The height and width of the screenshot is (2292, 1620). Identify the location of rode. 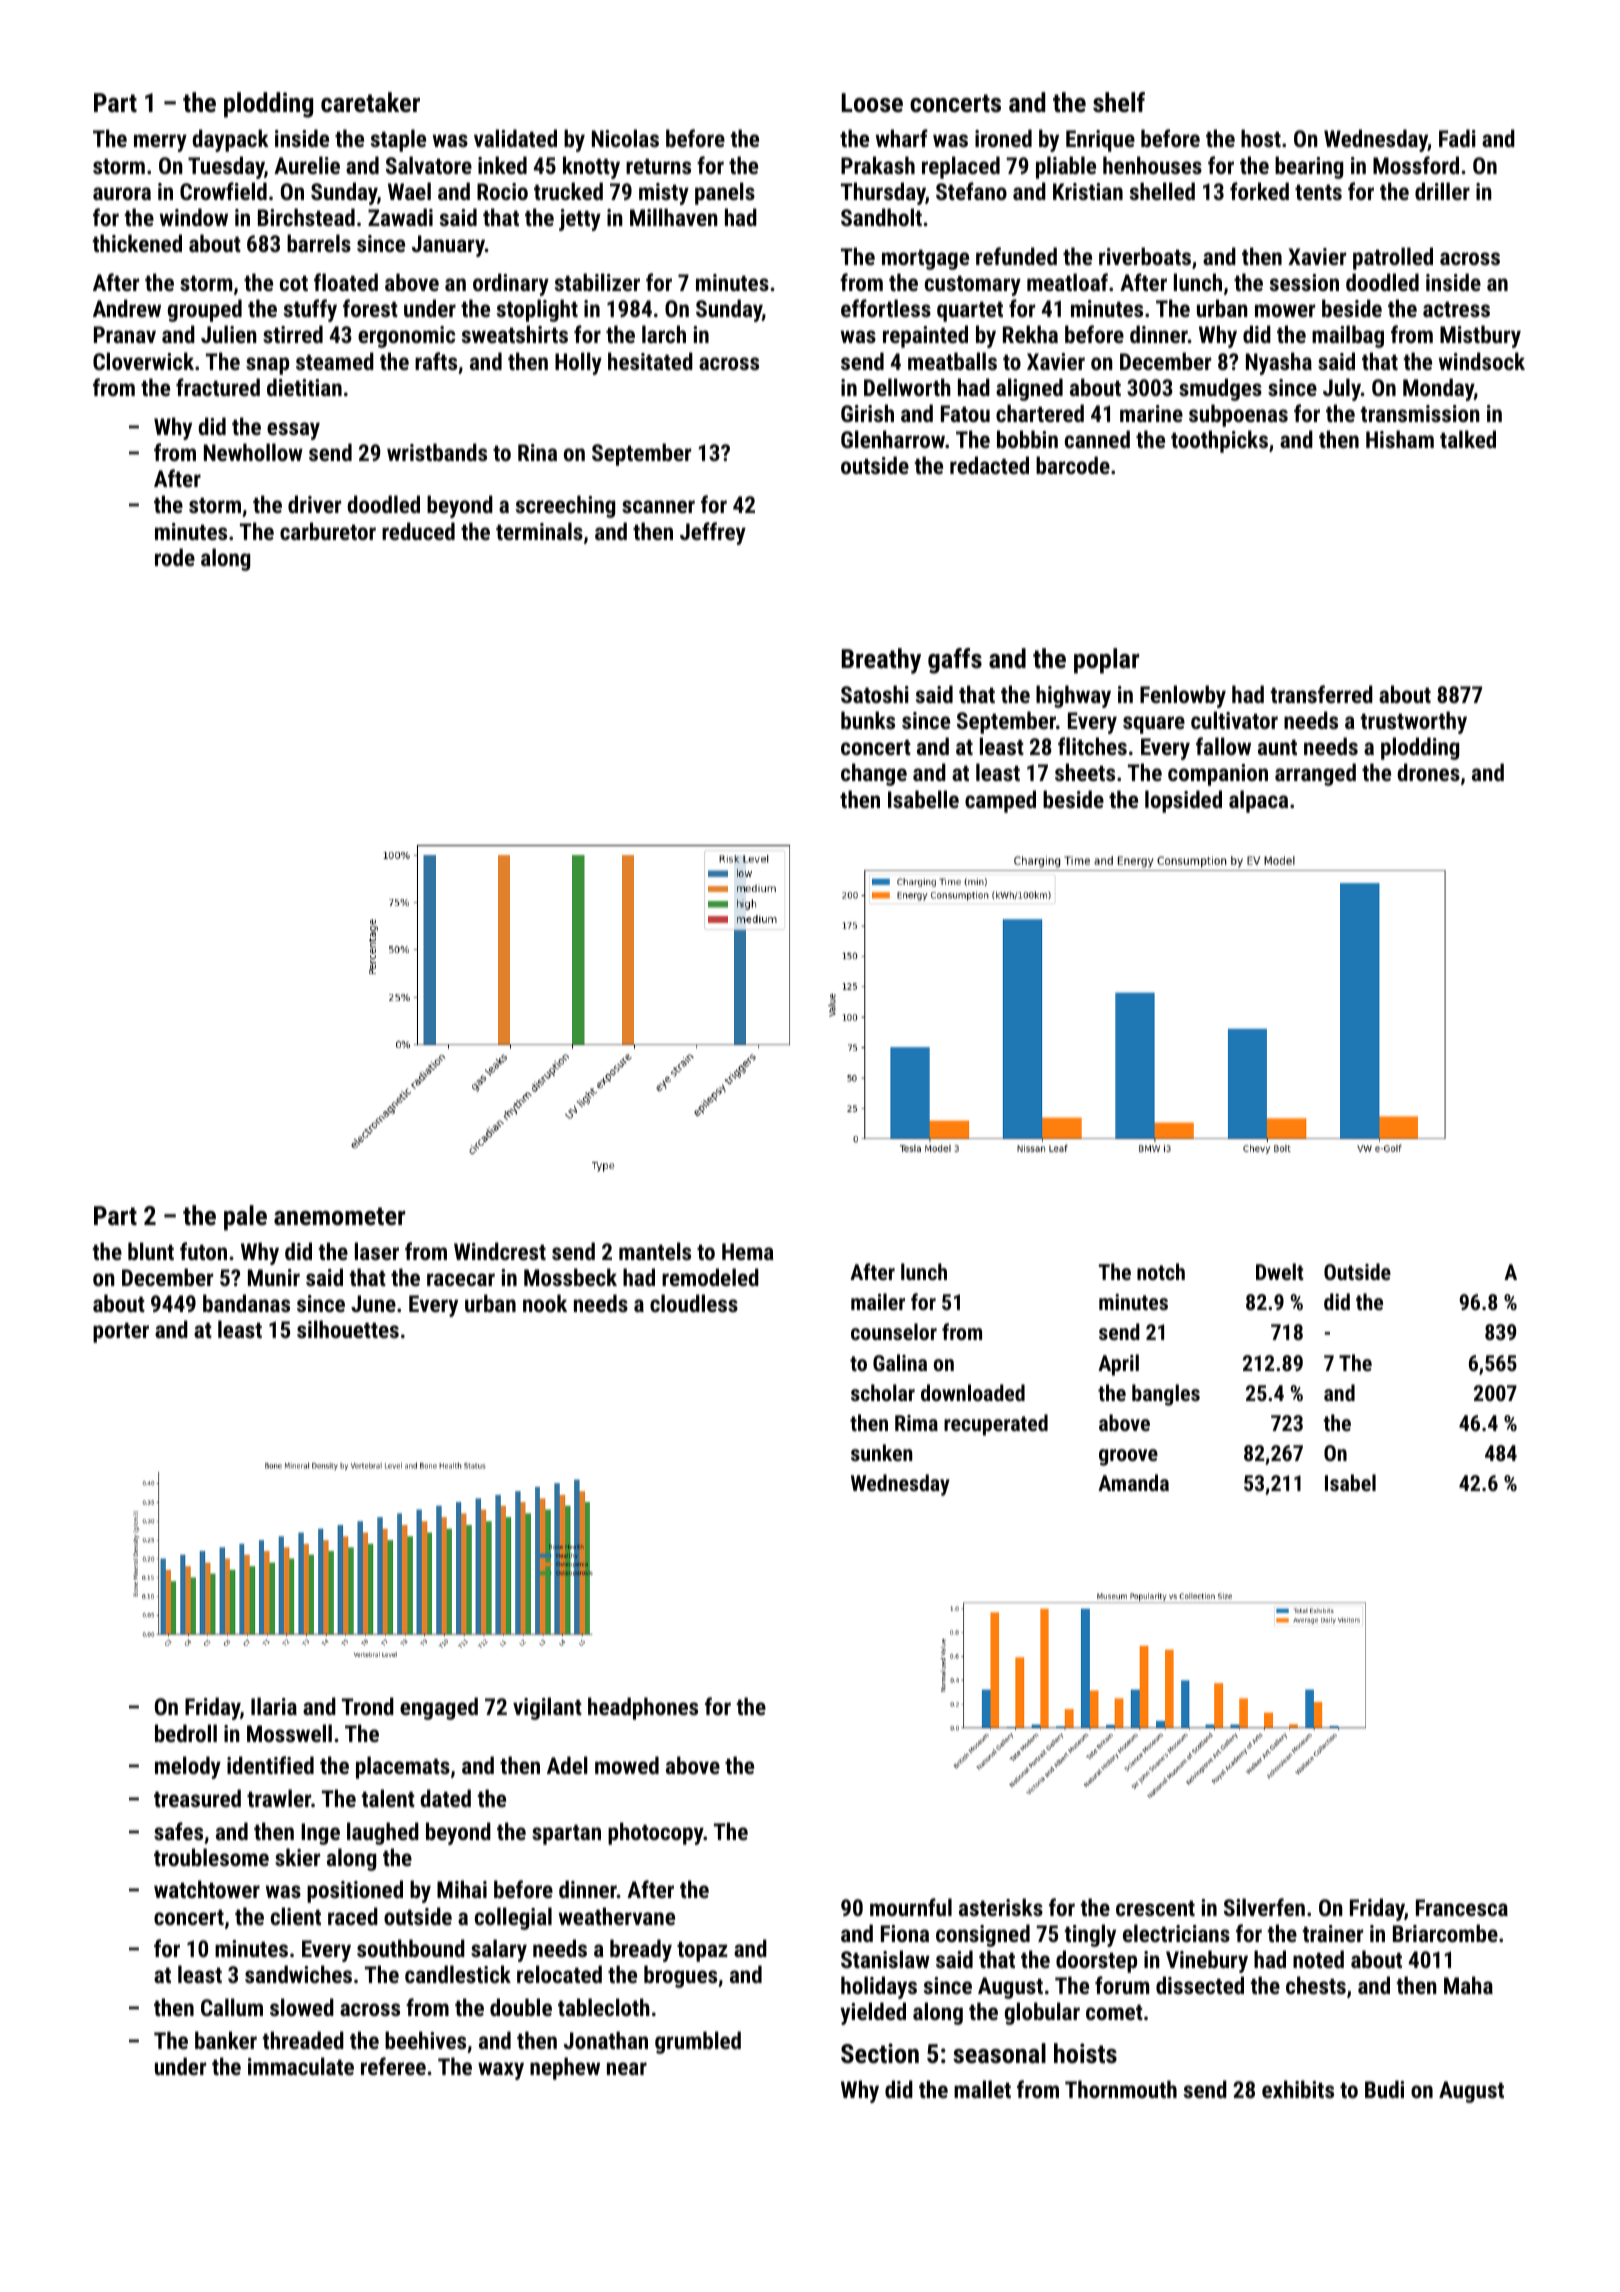
(175, 557).
